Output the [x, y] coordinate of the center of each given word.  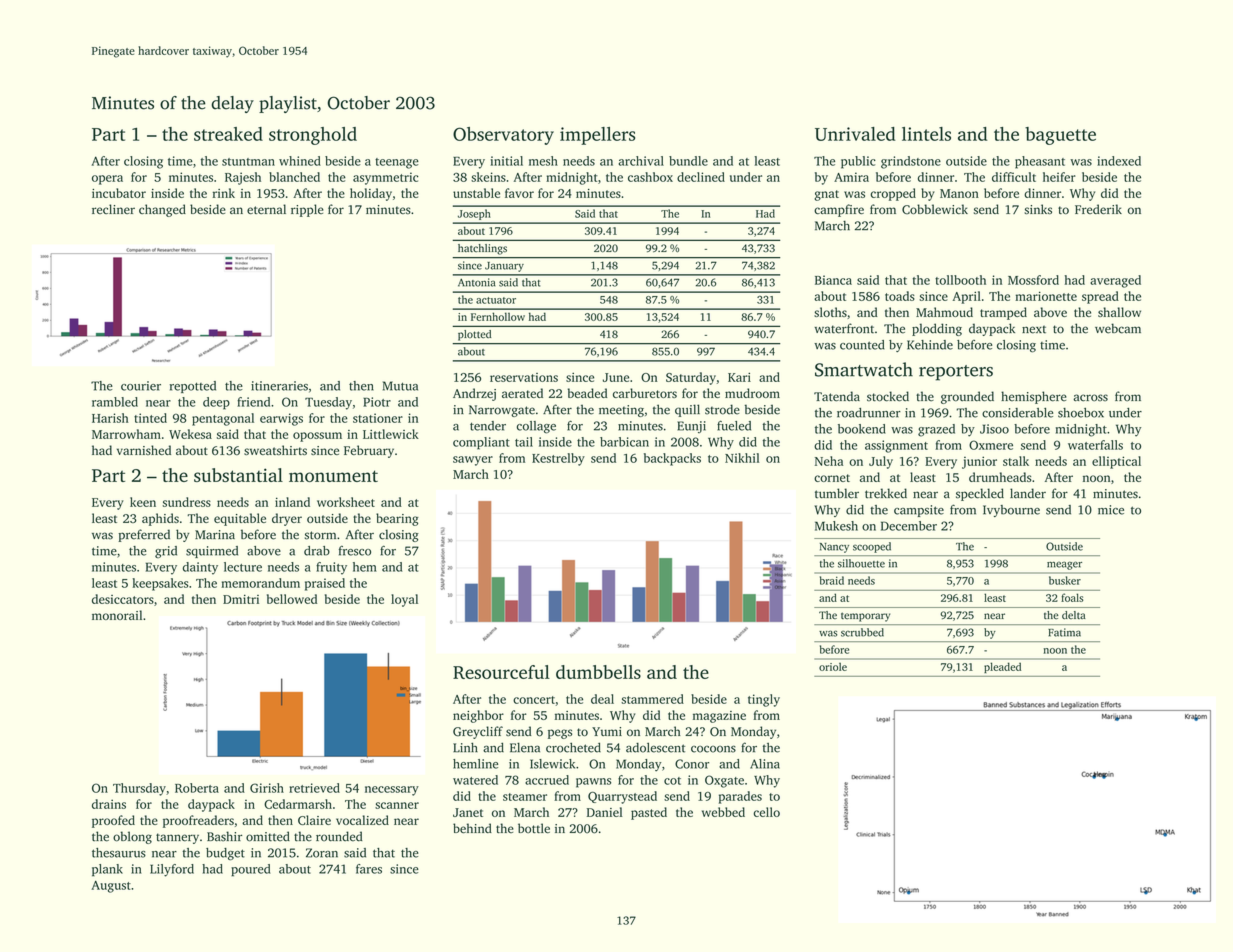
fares [369, 869]
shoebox [1081, 413]
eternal [266, 209]
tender [488, 426]
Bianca [833, 280]
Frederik [1098, 209]
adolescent [655, 747]
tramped [1003, 313]
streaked [228, 134]
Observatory [503, 136]
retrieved [314, 788]
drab [317, 551]
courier [141, 386]
